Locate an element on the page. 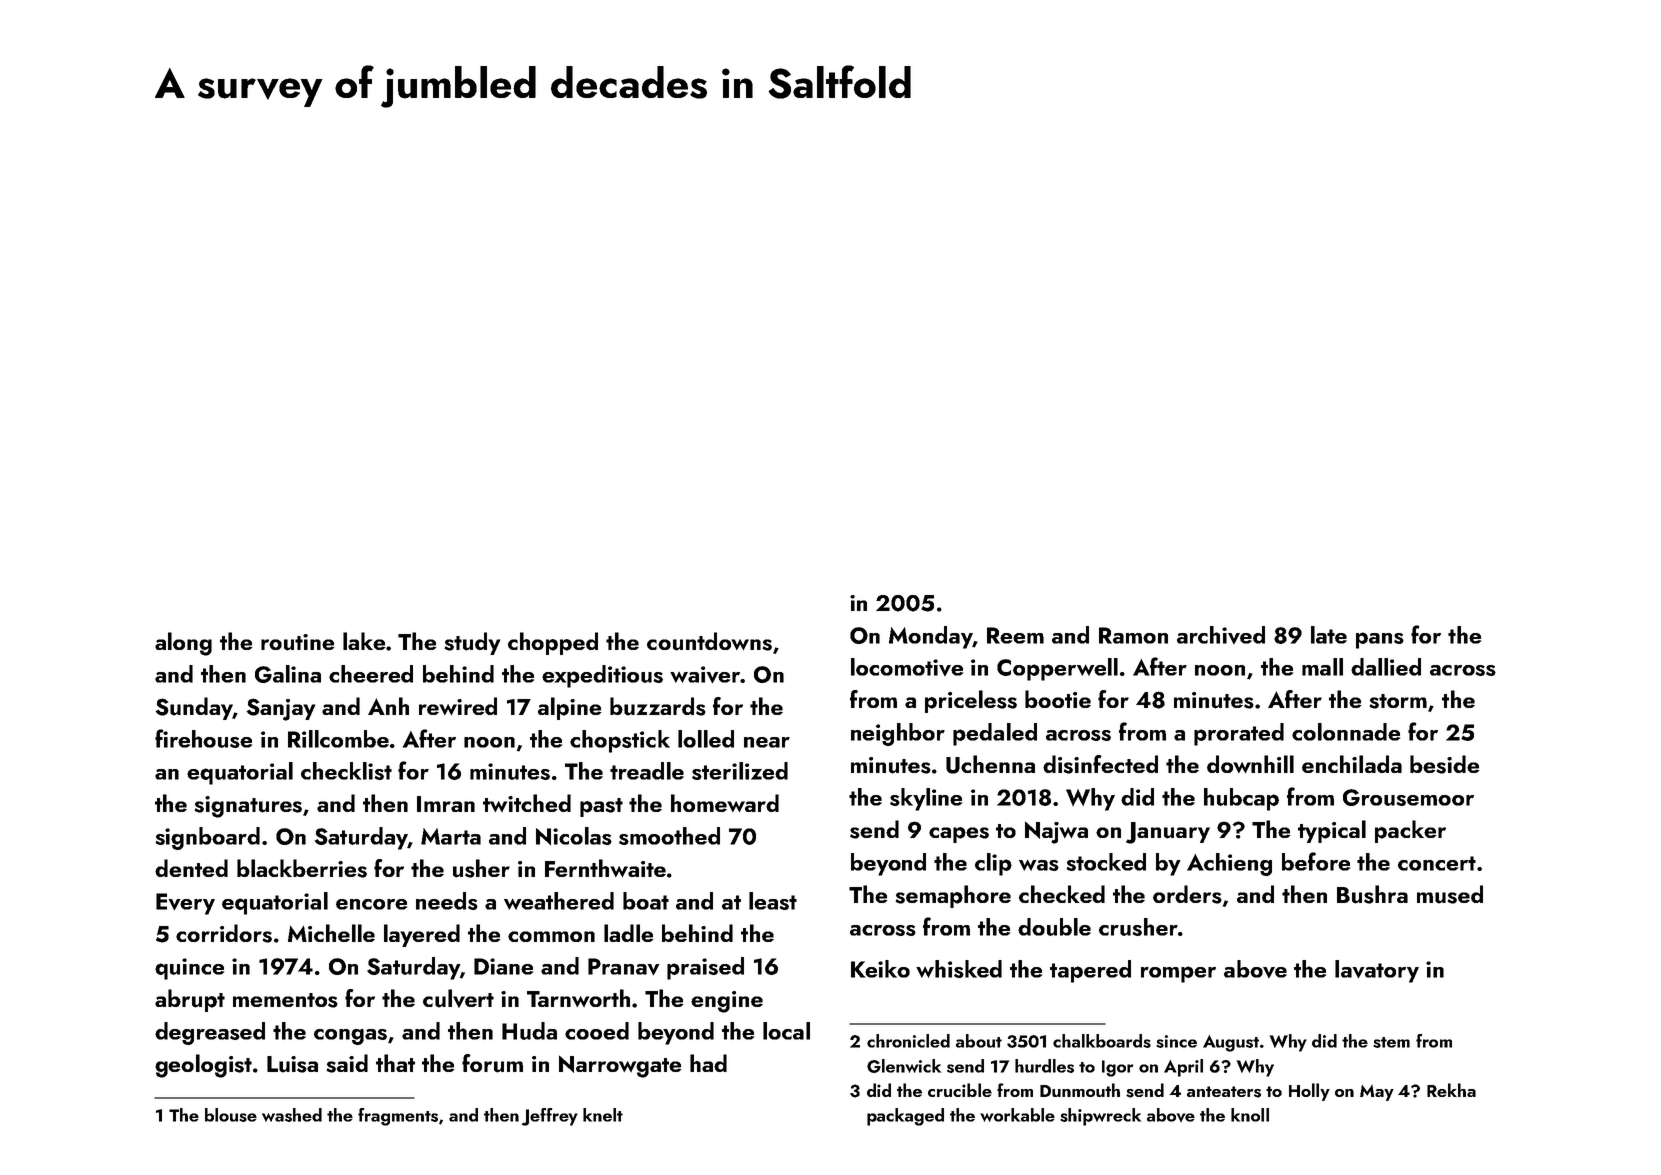 This image has height=1175, width=1661. blackberries is located at coordinates (302, 868).
